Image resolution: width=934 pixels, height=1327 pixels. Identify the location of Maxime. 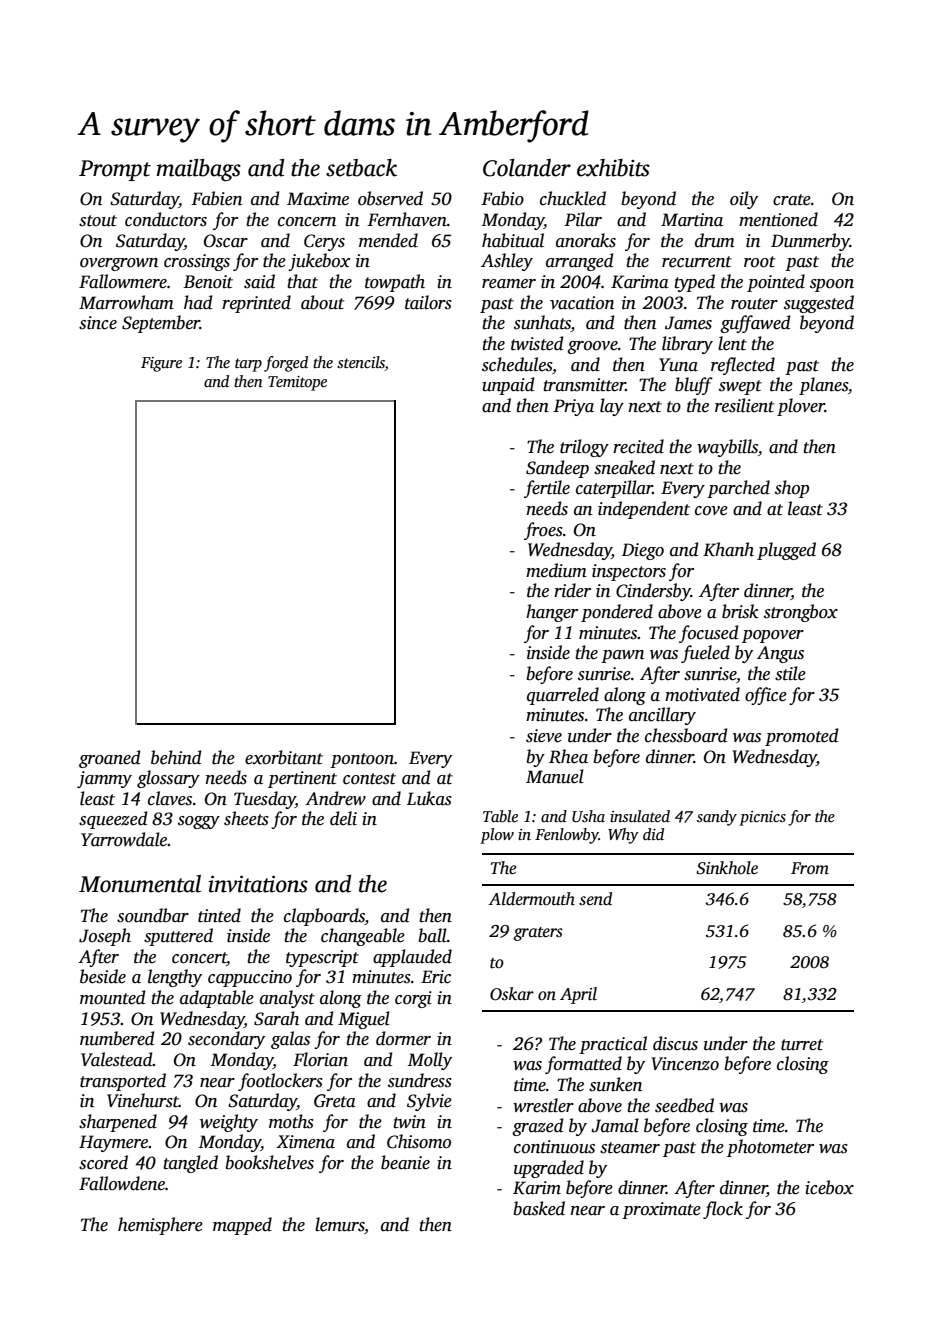
(318, 199).
